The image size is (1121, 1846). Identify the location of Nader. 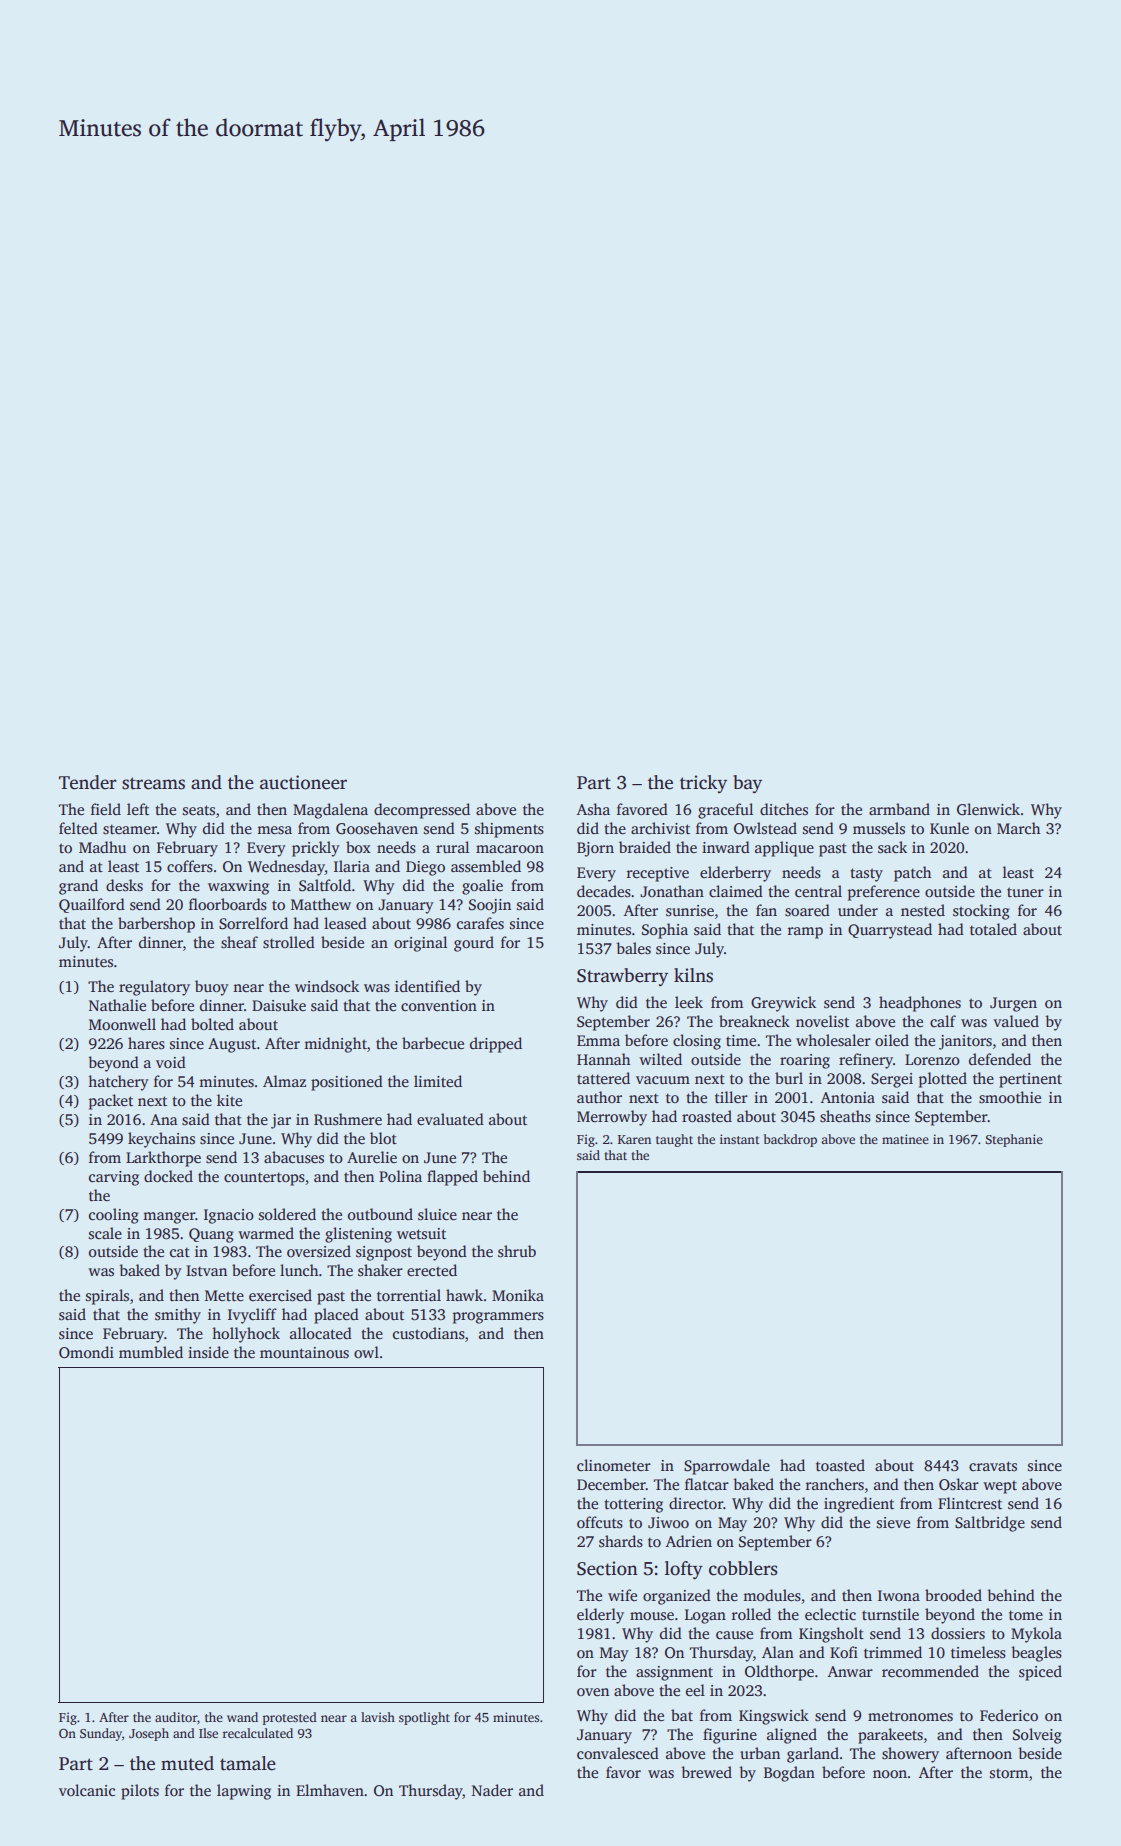
(492, 1790).
